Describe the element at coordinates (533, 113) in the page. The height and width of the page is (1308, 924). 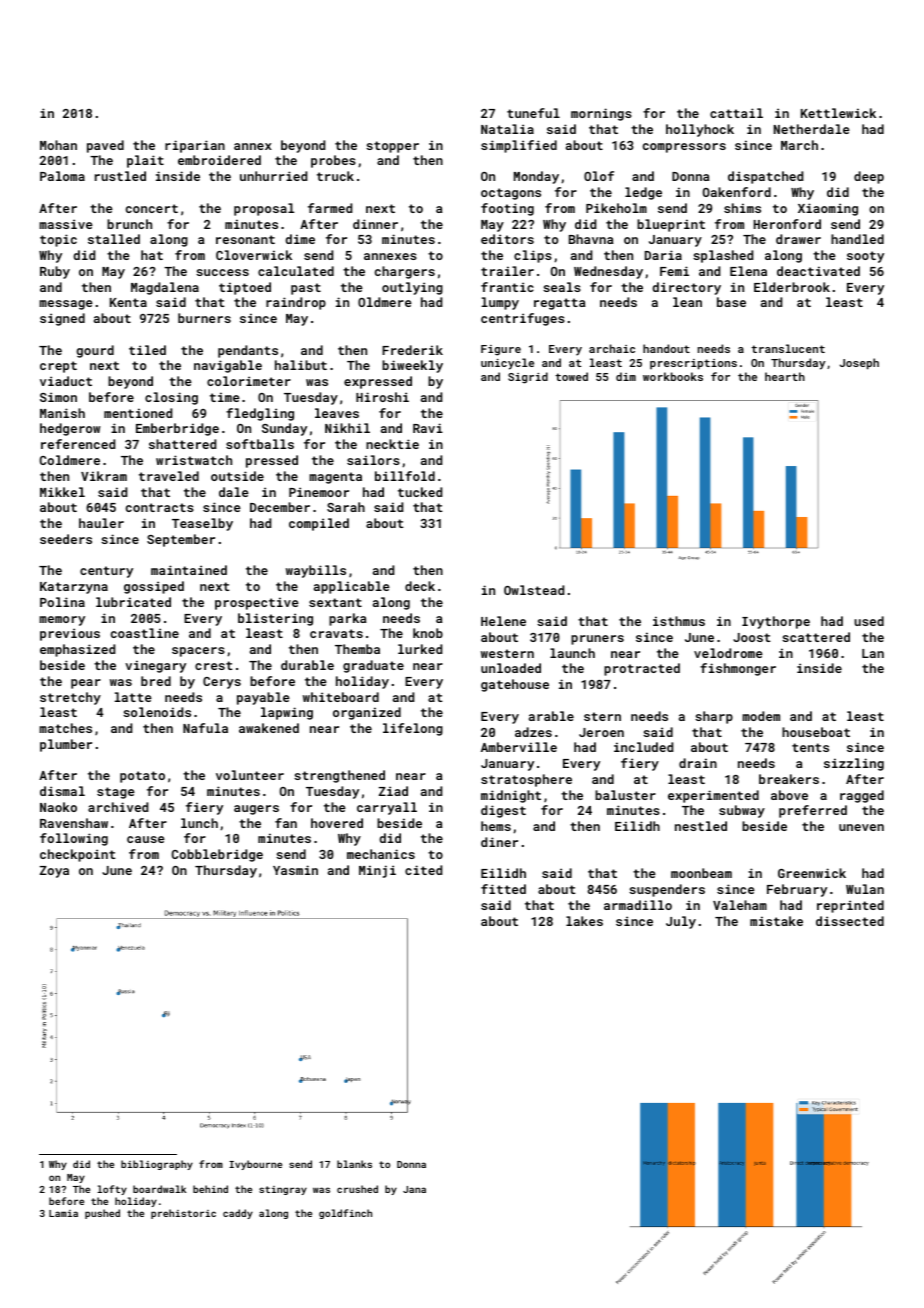
I see `tuneful` at that location.
